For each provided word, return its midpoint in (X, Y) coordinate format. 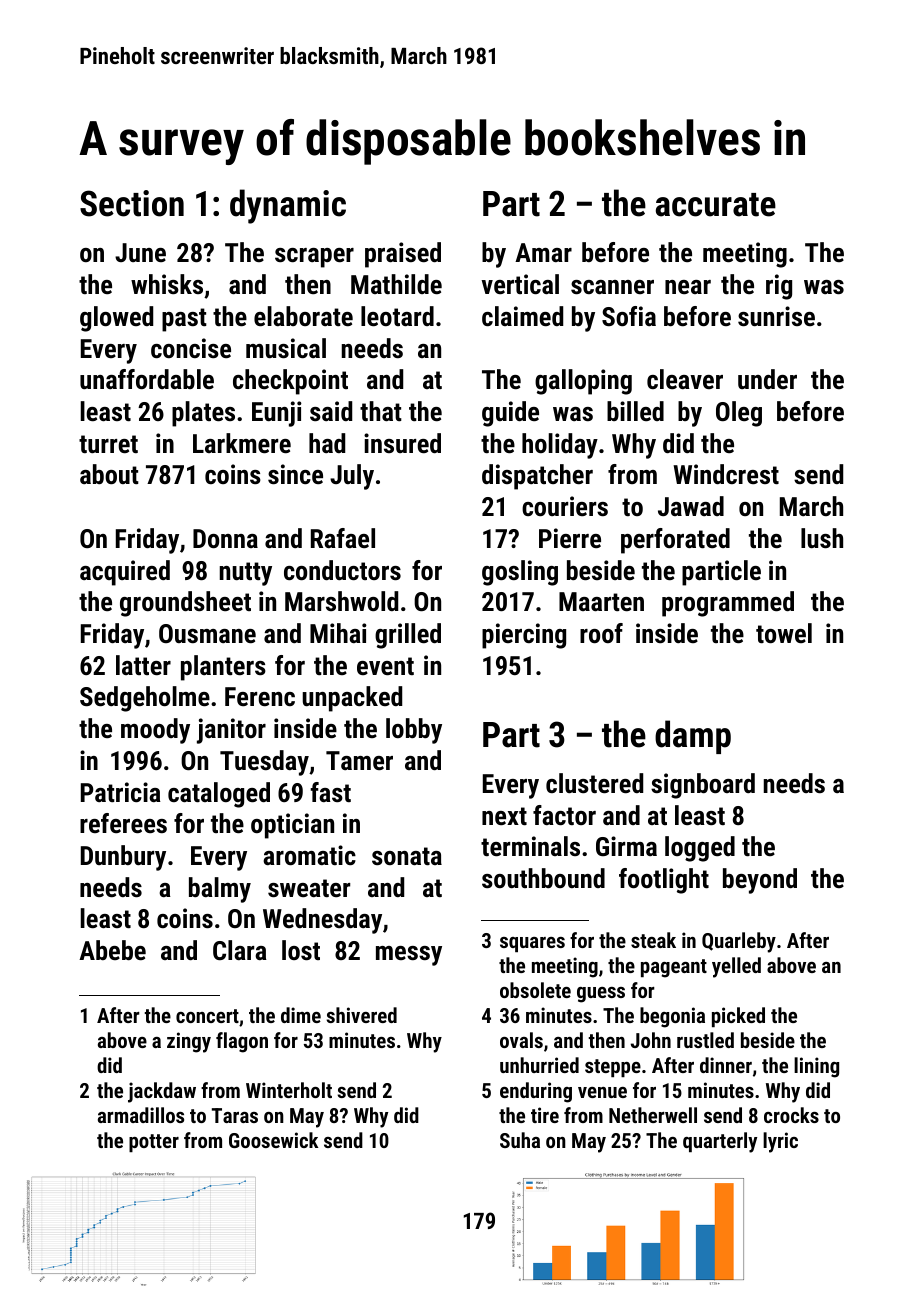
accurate (716, 205)
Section (132, 203)
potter (154, 1143)
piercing (524, 636)
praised (403, 255)
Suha (520, 1140)
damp (693, 737)
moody (155, 731)
